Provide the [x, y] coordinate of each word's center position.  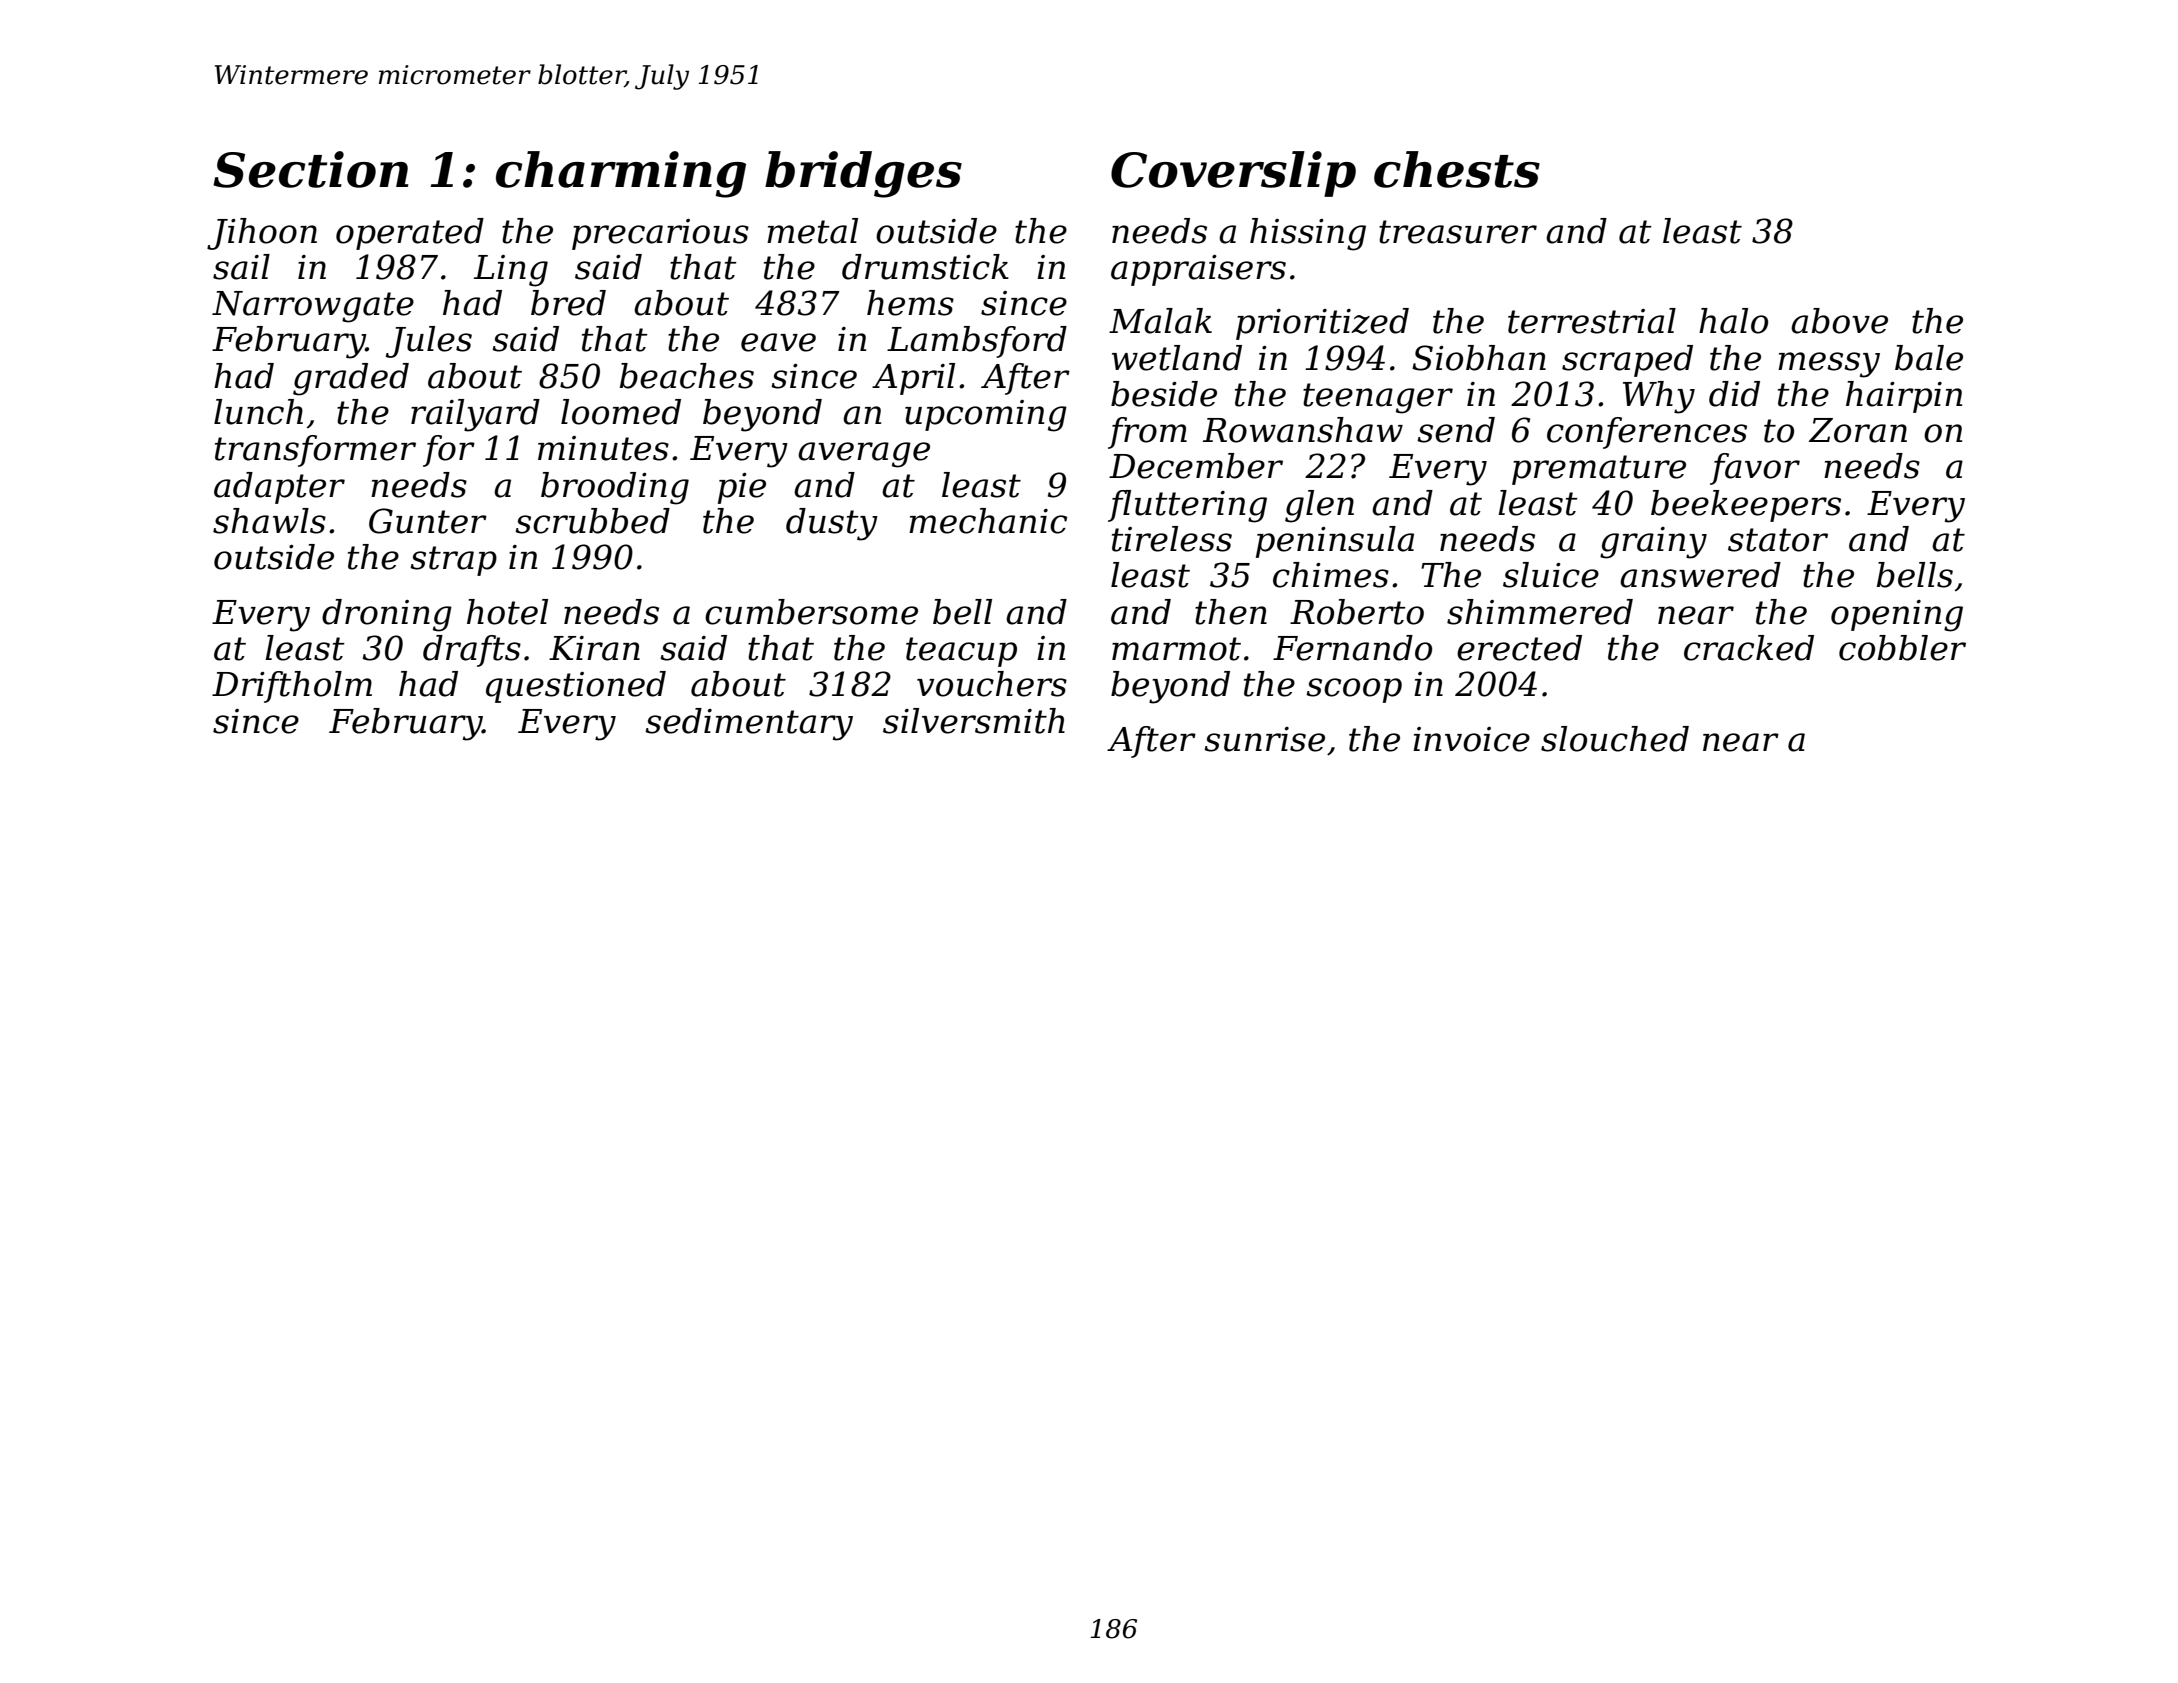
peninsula [1335, 542]
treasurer [1458, 232]
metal [812, 231]
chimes [1331, 575]
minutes [603, 448]
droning [387, 615]
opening [1897, 616]
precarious [660, 234]
